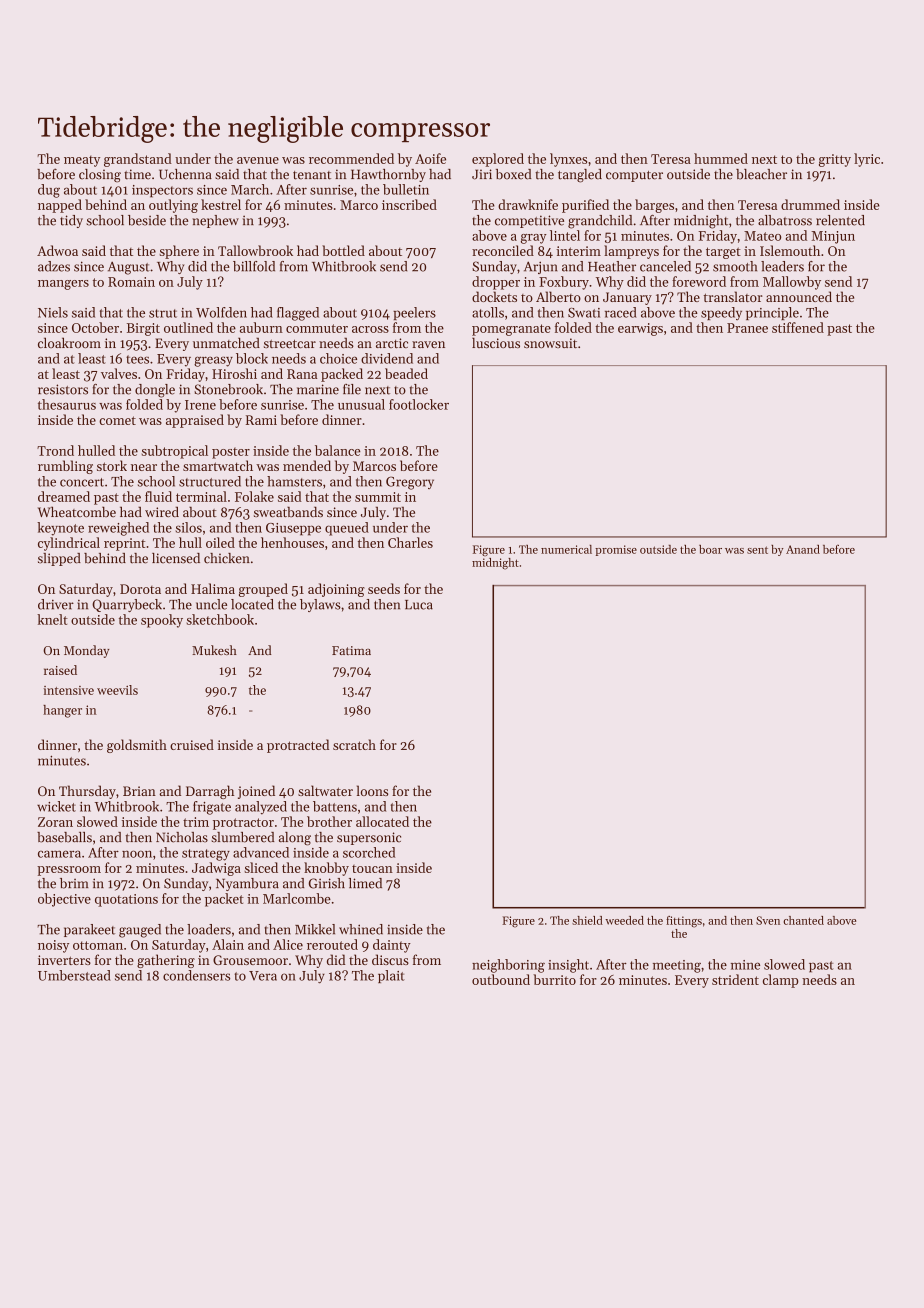 The height and width of the screenshot is (1308, 924). What do you see at coordinates (64, 960) in the screenshot?
I see `inverters` at bounding box center [64, 960].
